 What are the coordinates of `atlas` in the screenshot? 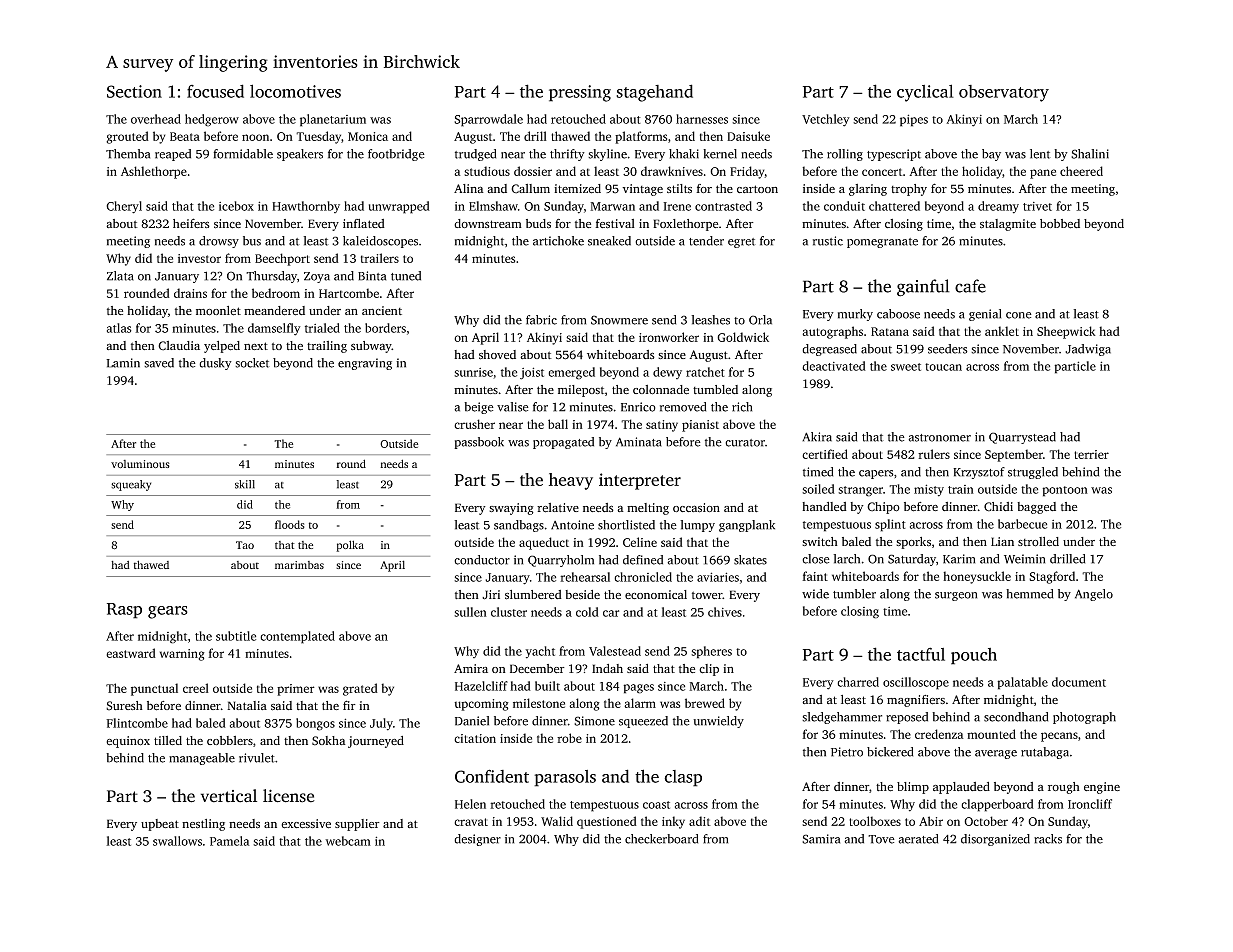 It's located at (119, 328).
